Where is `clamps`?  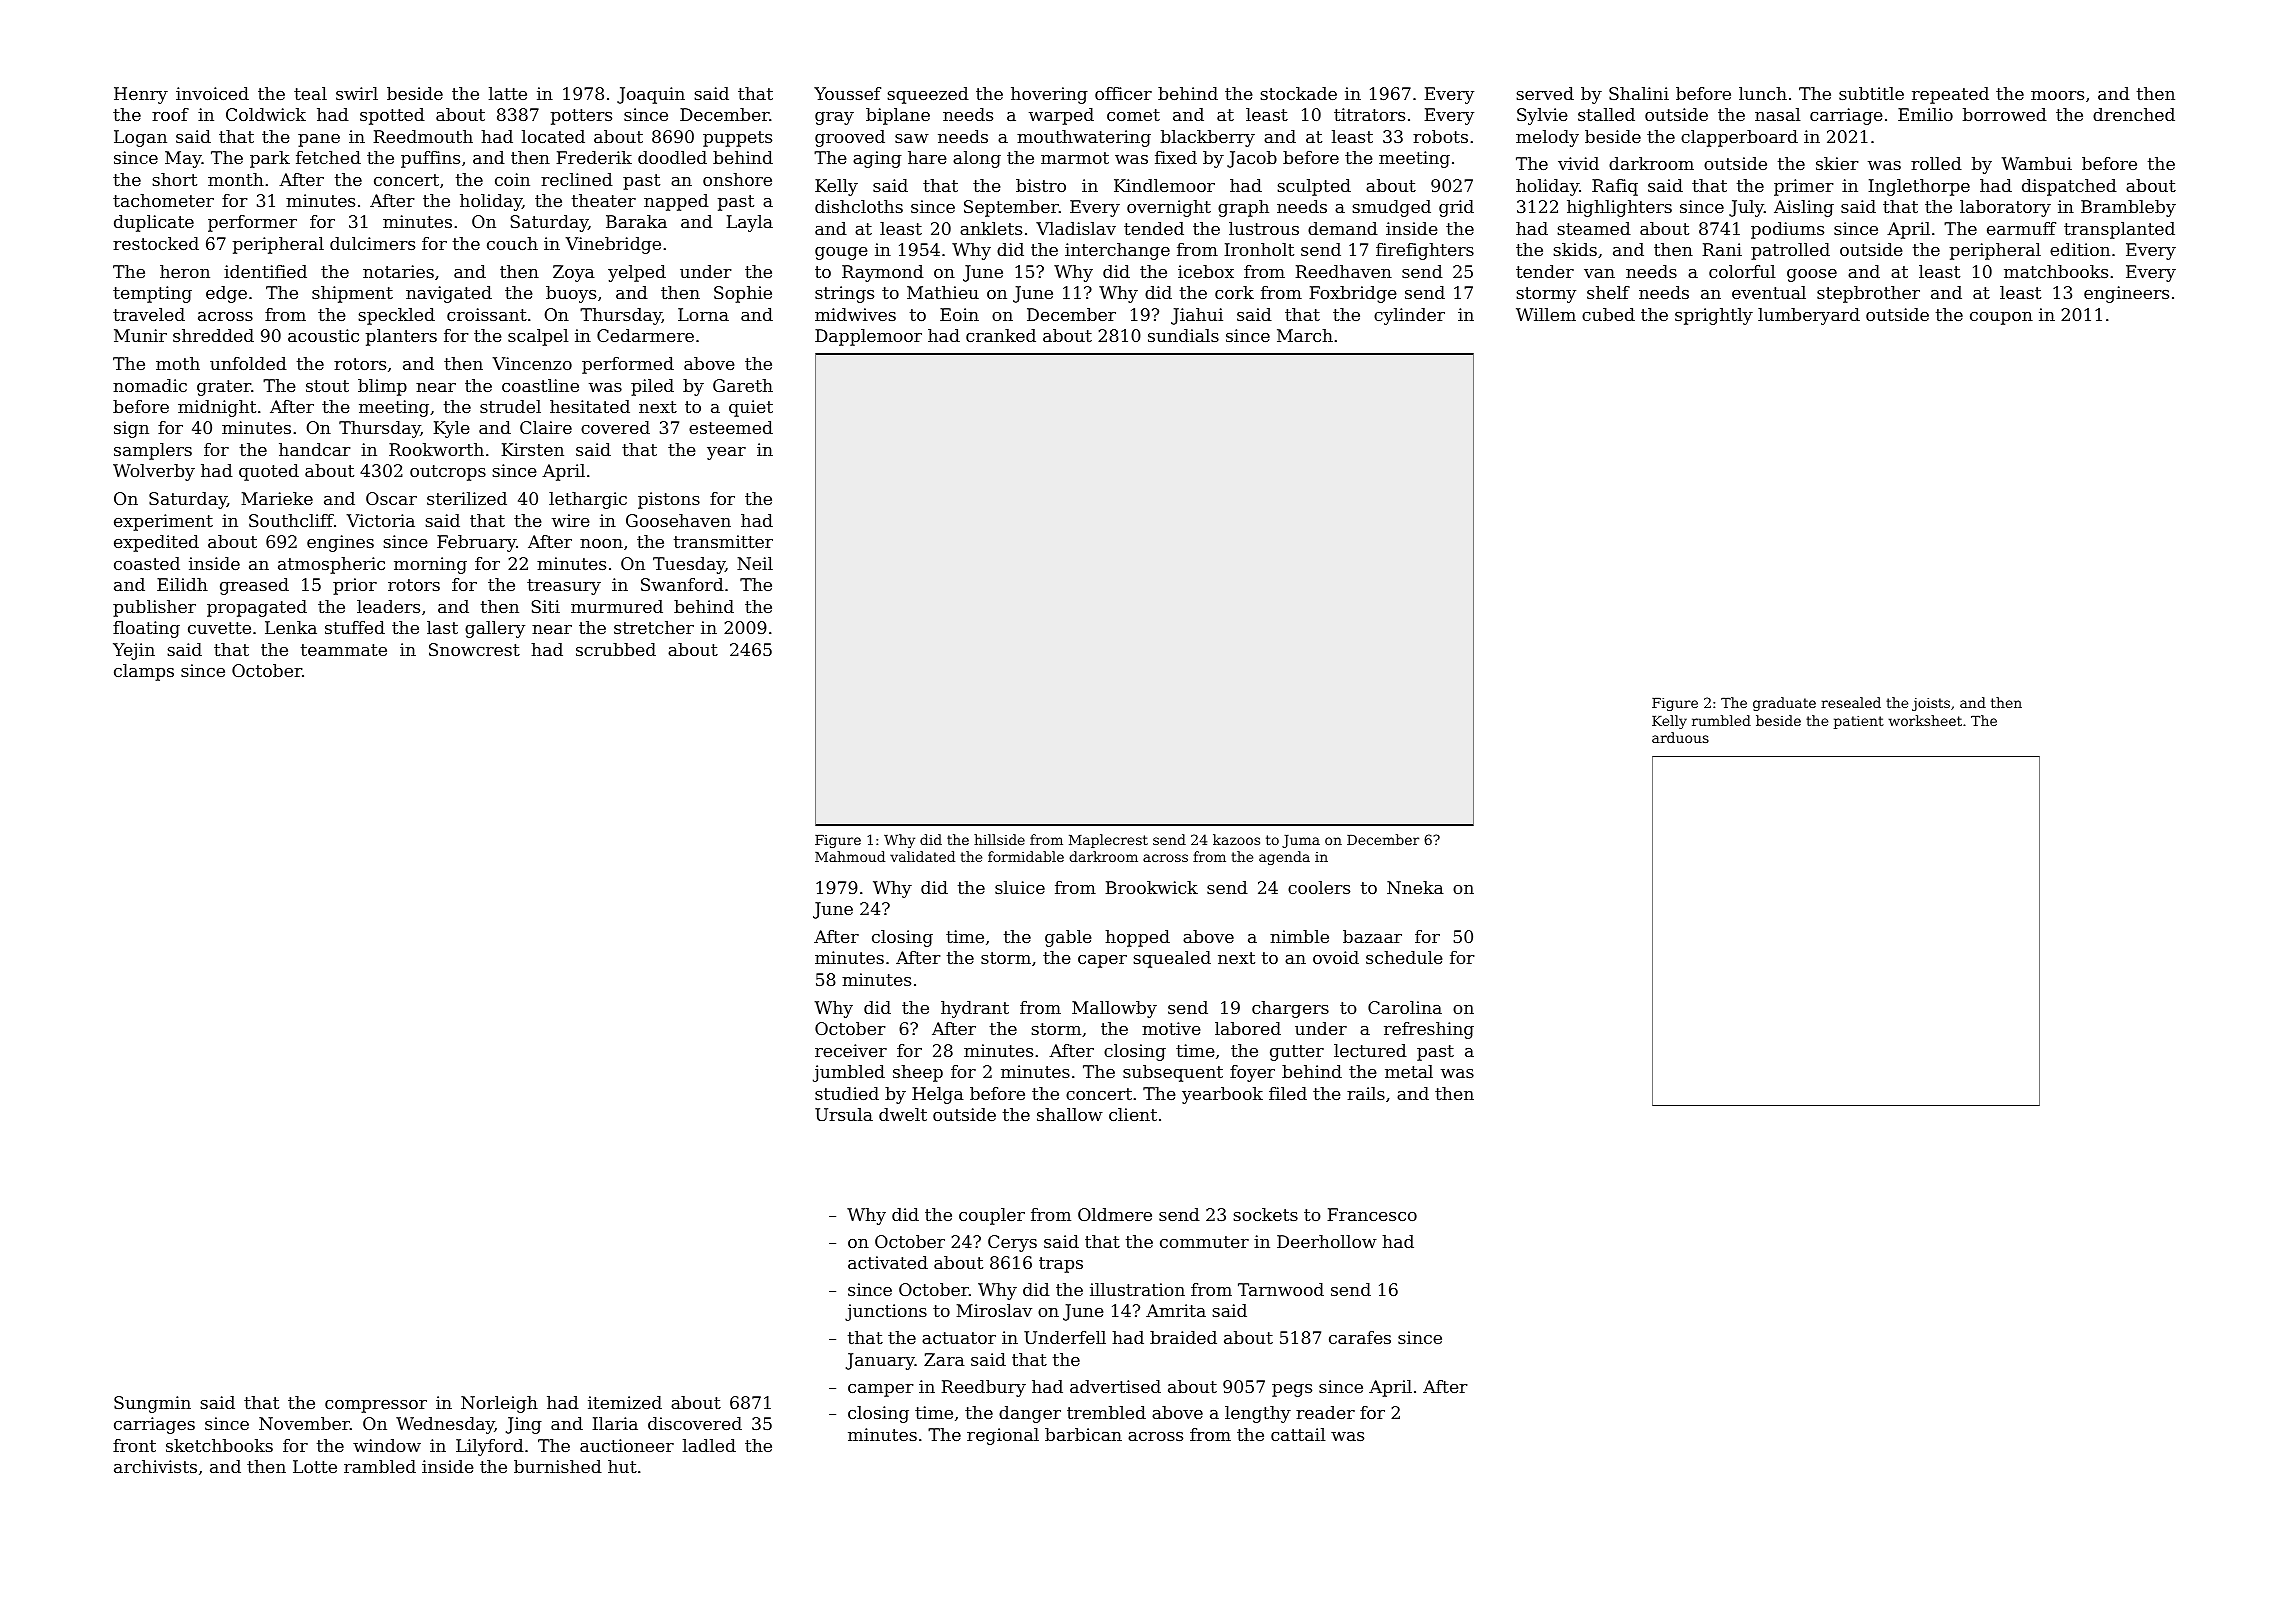
clamps is located at coordinates (144, 672).
